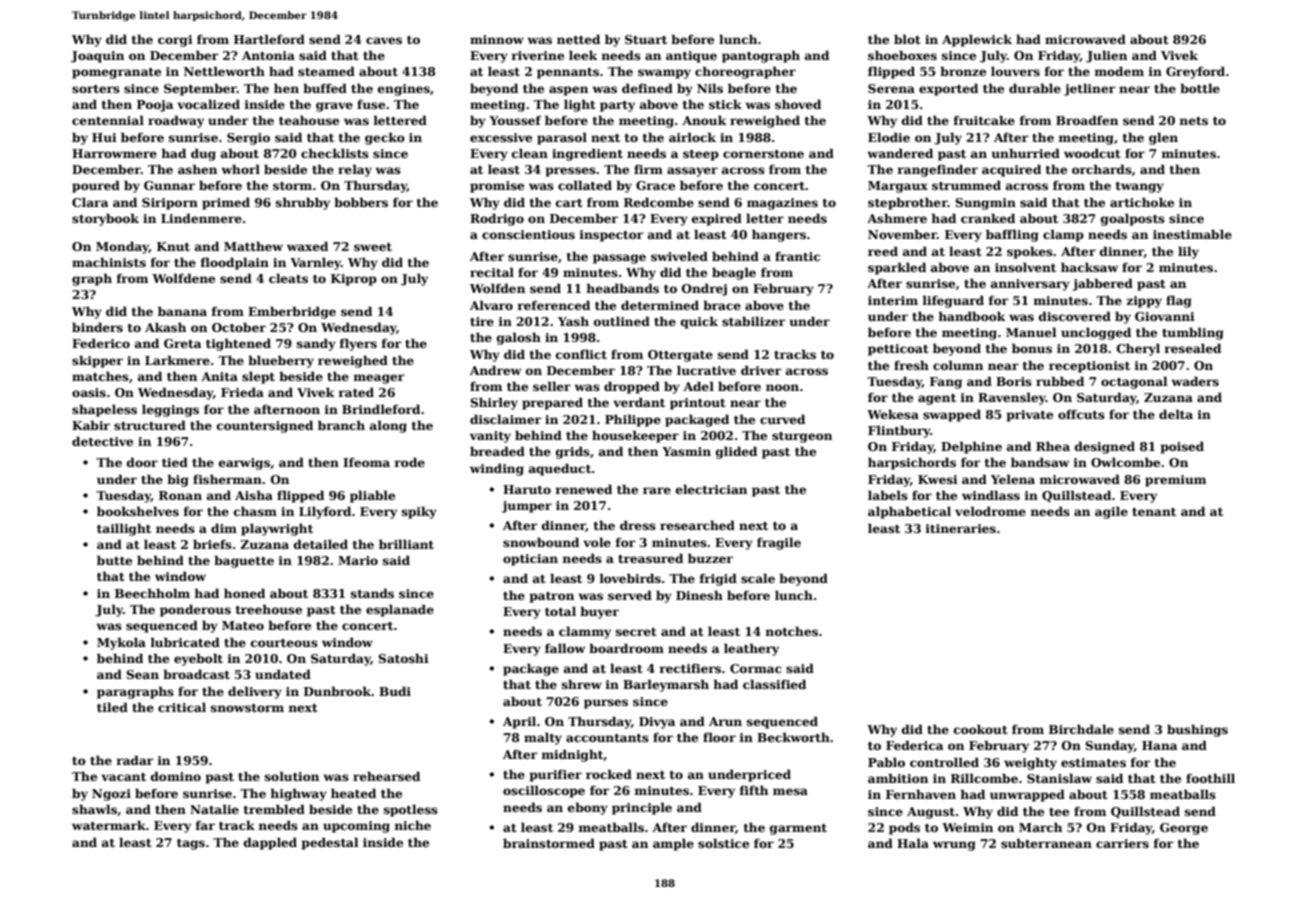  Describe the element at coordinates (1102, 284) in the screenshot. I see `jabbered` at that location.
